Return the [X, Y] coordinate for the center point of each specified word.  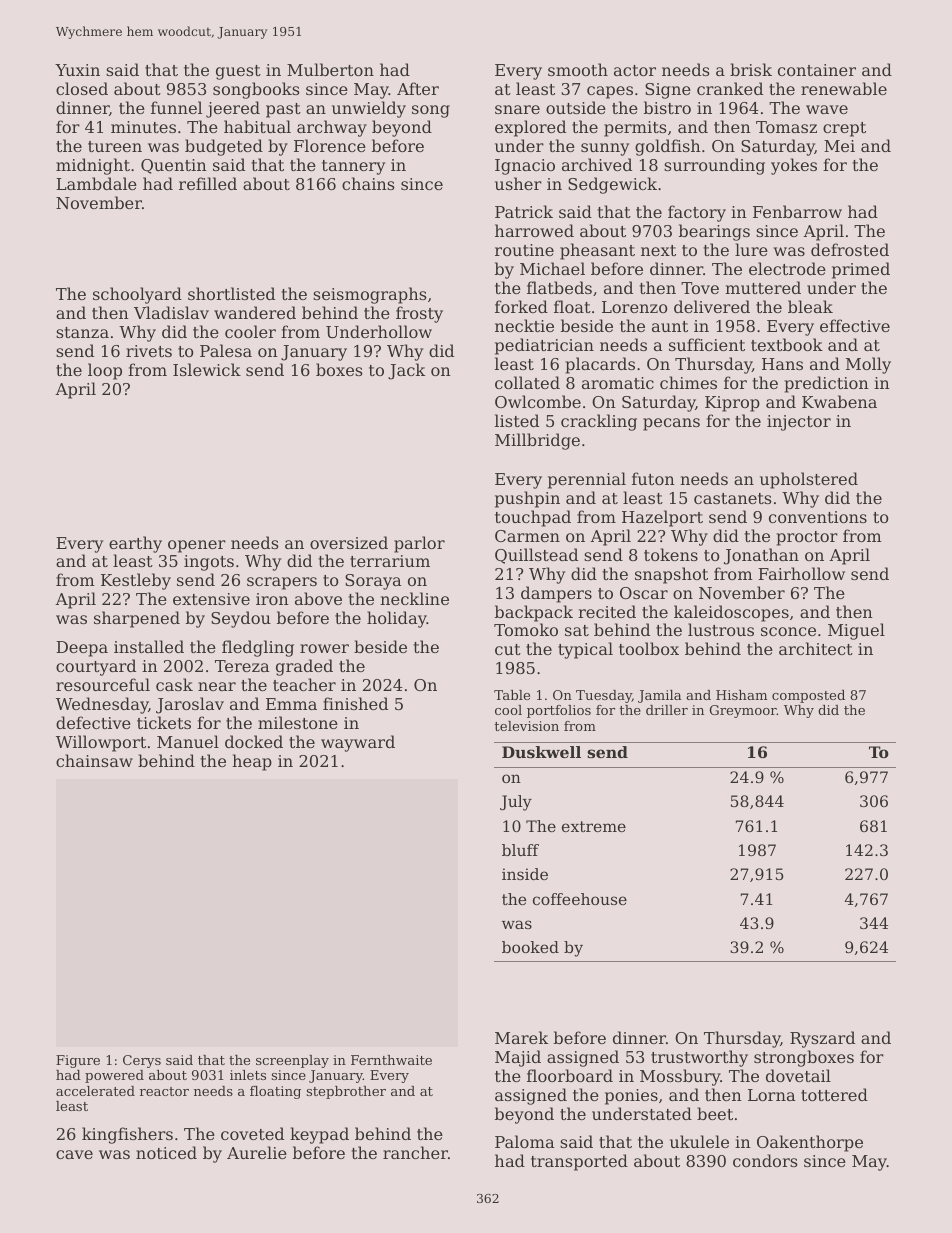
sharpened [137, 619]
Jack [406, 371]
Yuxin [77, 70]
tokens [671, 554]
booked [530, 947]
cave [74, 1154]
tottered [834, 1094]
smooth [578, 69]
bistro [667, 107]
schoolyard [137, 295]
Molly [868, 365]
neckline [414, 598]
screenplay [292, 1061]
